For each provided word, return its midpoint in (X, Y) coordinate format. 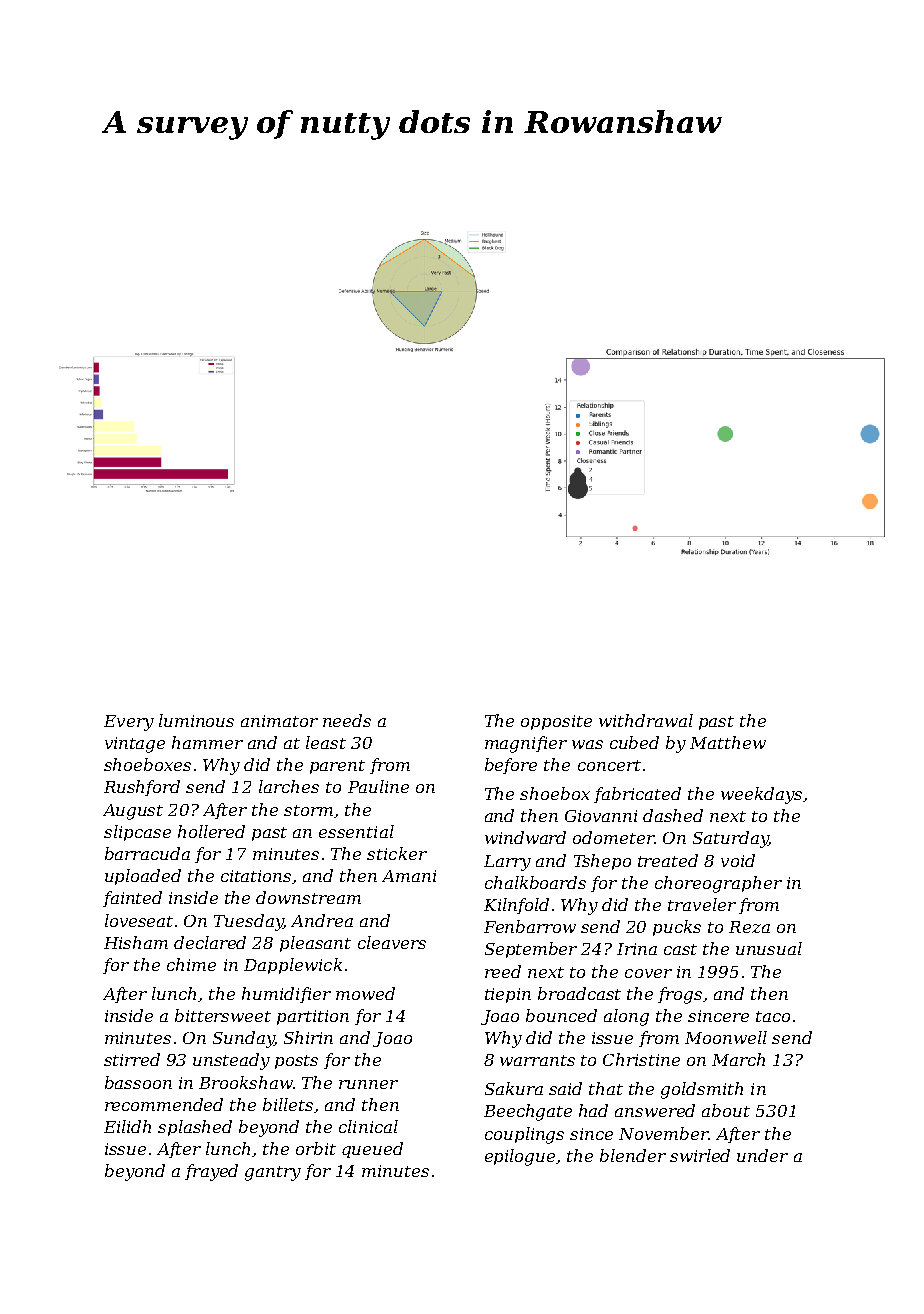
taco (773, 1016)
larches (289, 786)
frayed (211, 1172)
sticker (397, 853)
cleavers (392, 942)
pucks (677, 928)
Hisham (136, 942)
